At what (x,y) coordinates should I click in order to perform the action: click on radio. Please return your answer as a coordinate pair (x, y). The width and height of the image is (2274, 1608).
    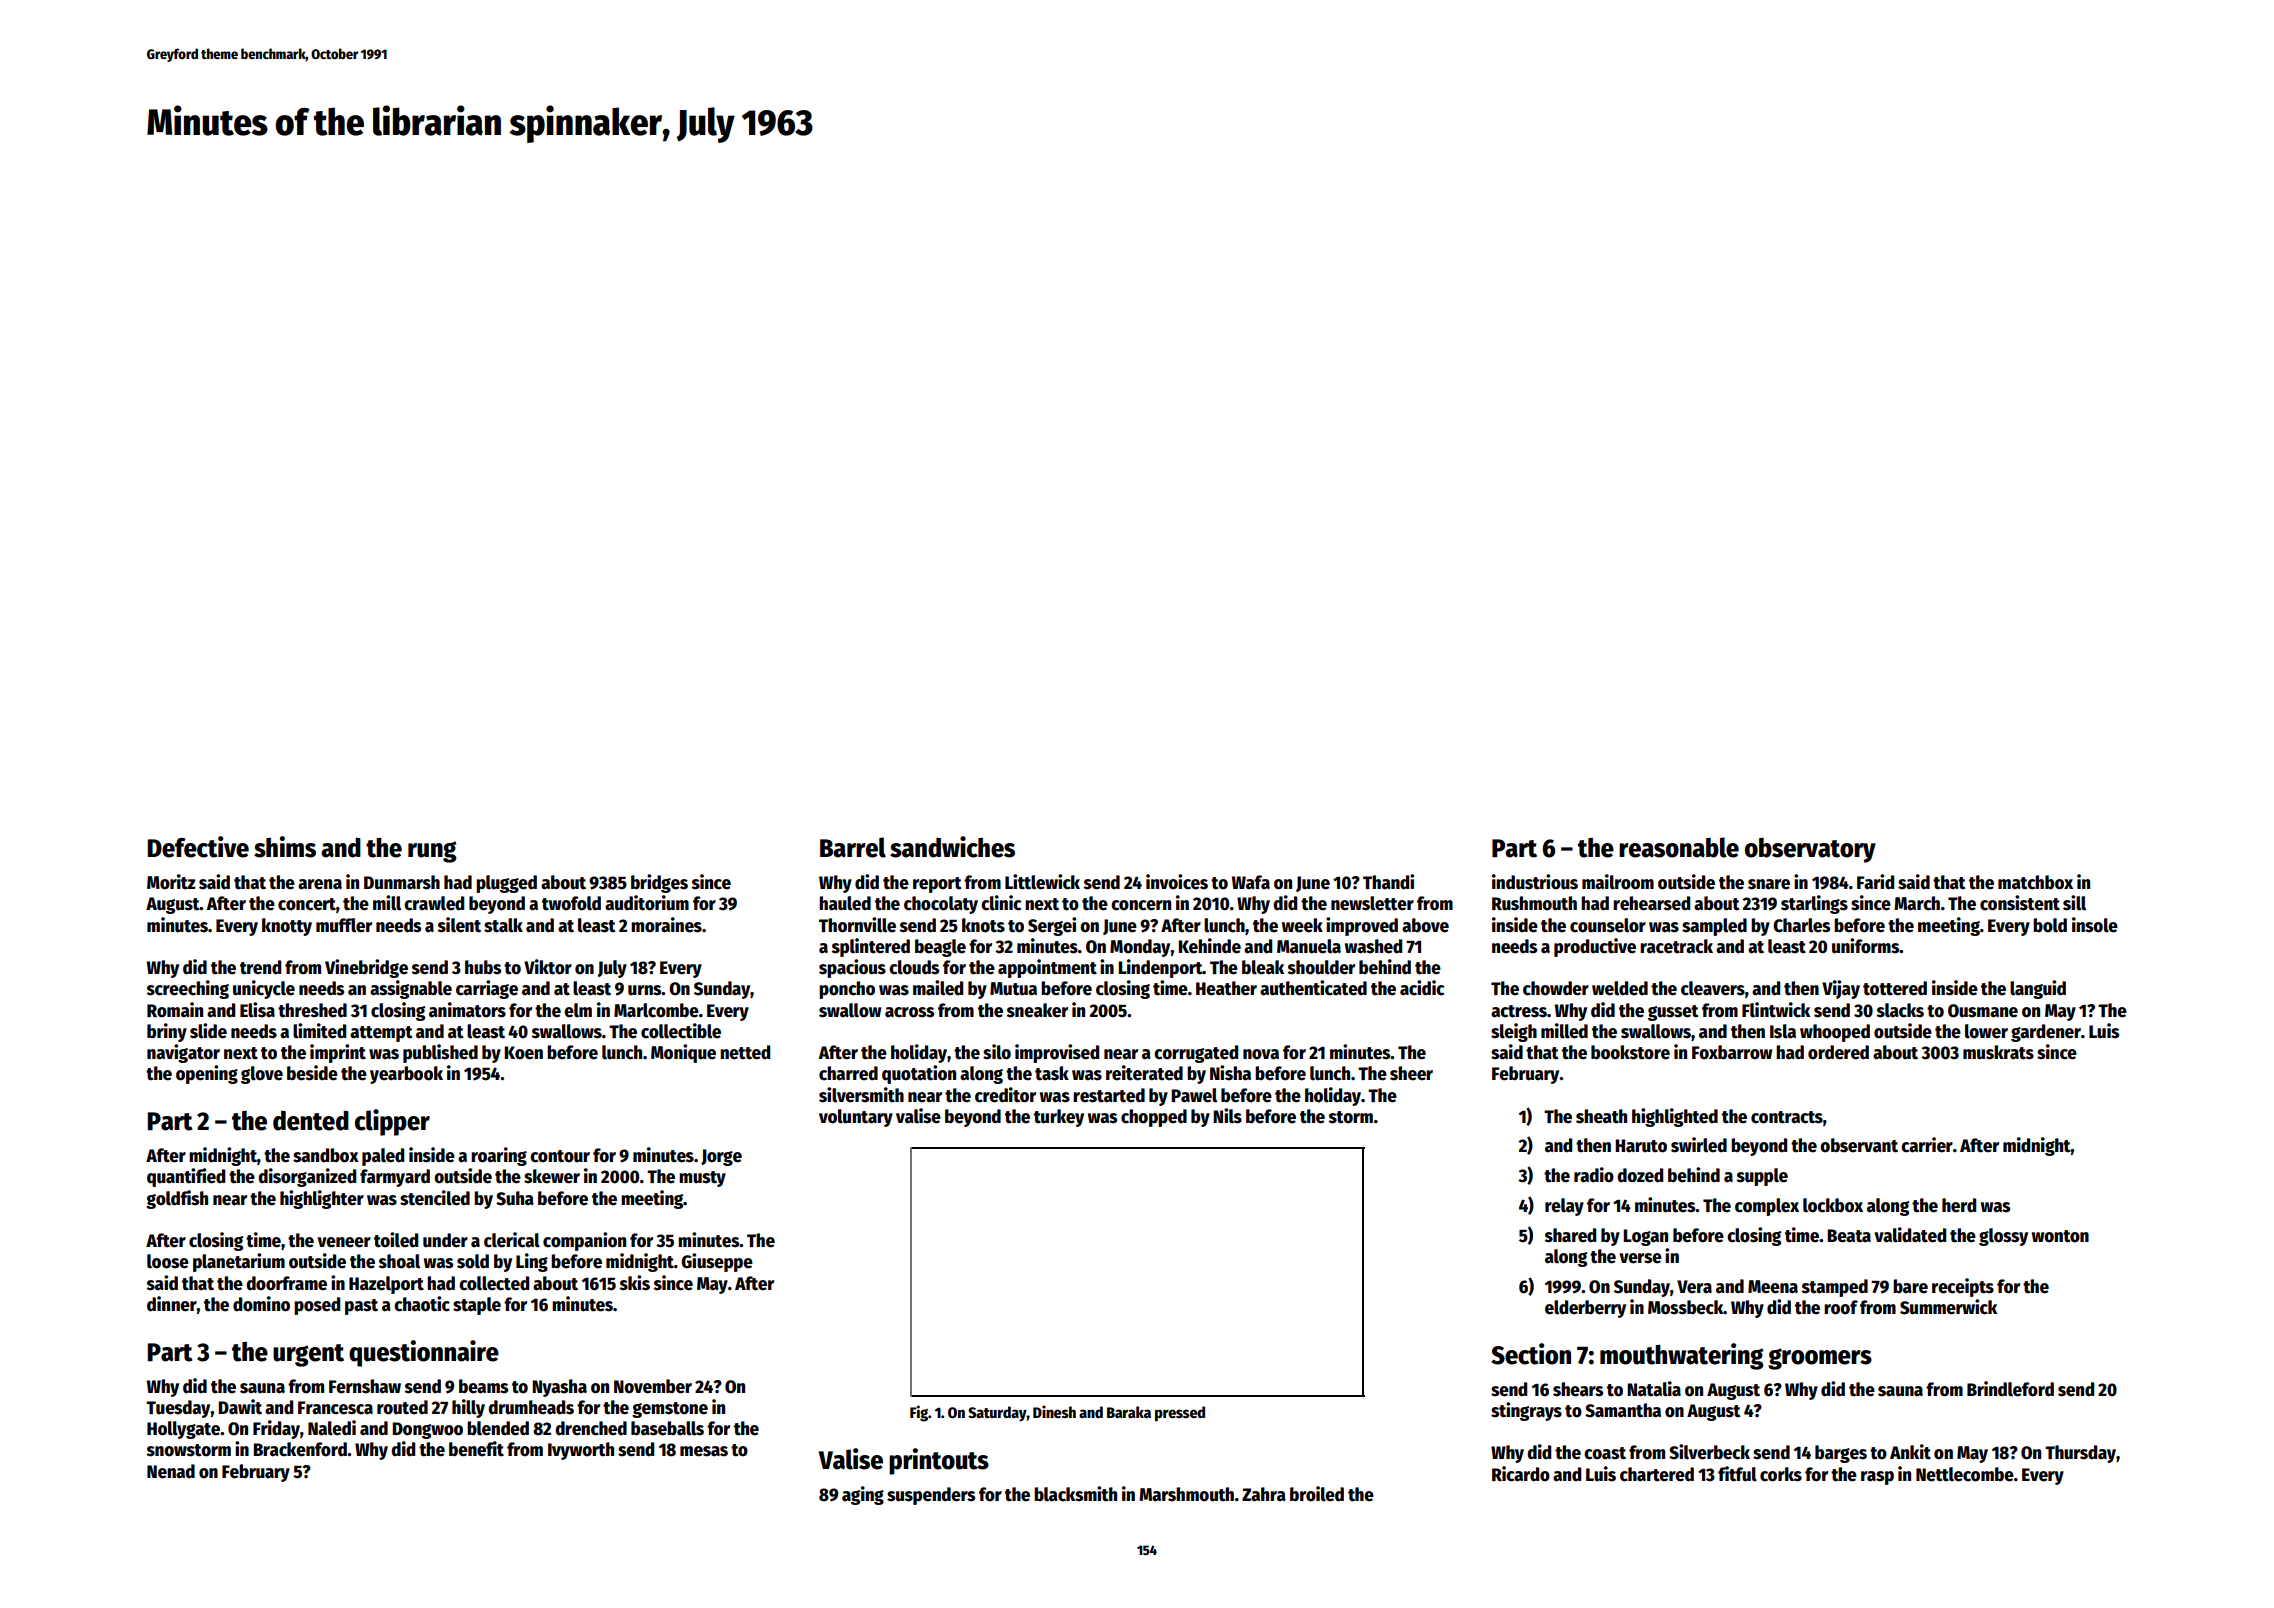
    Looking at the image, I should click on (1594, 1175).
